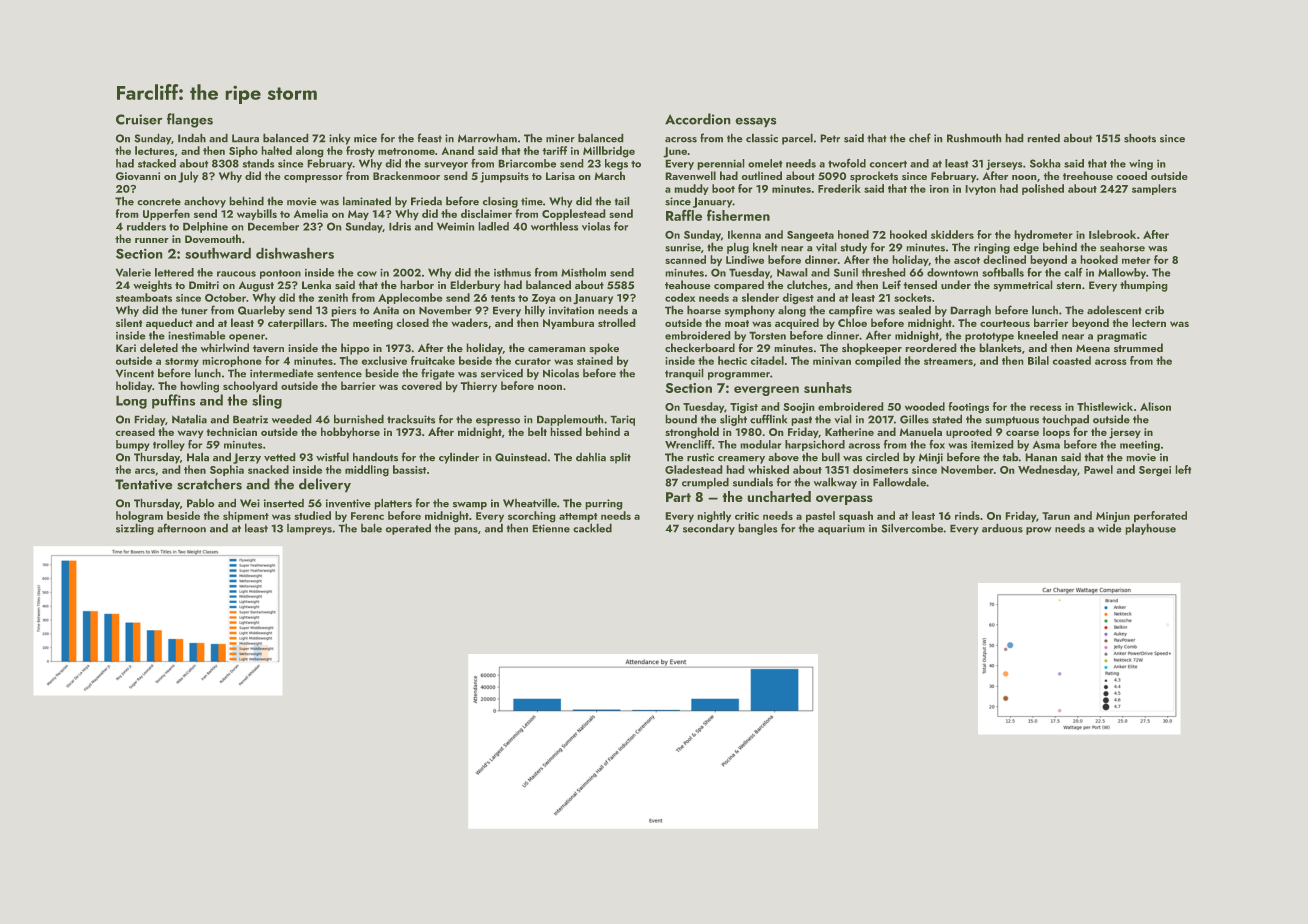 The height and width of the screenshot is (924, 1308). What do you see at coordinates (498, 422) in the screenshot?
I see `espresso` at bounding box center [498, 422].
